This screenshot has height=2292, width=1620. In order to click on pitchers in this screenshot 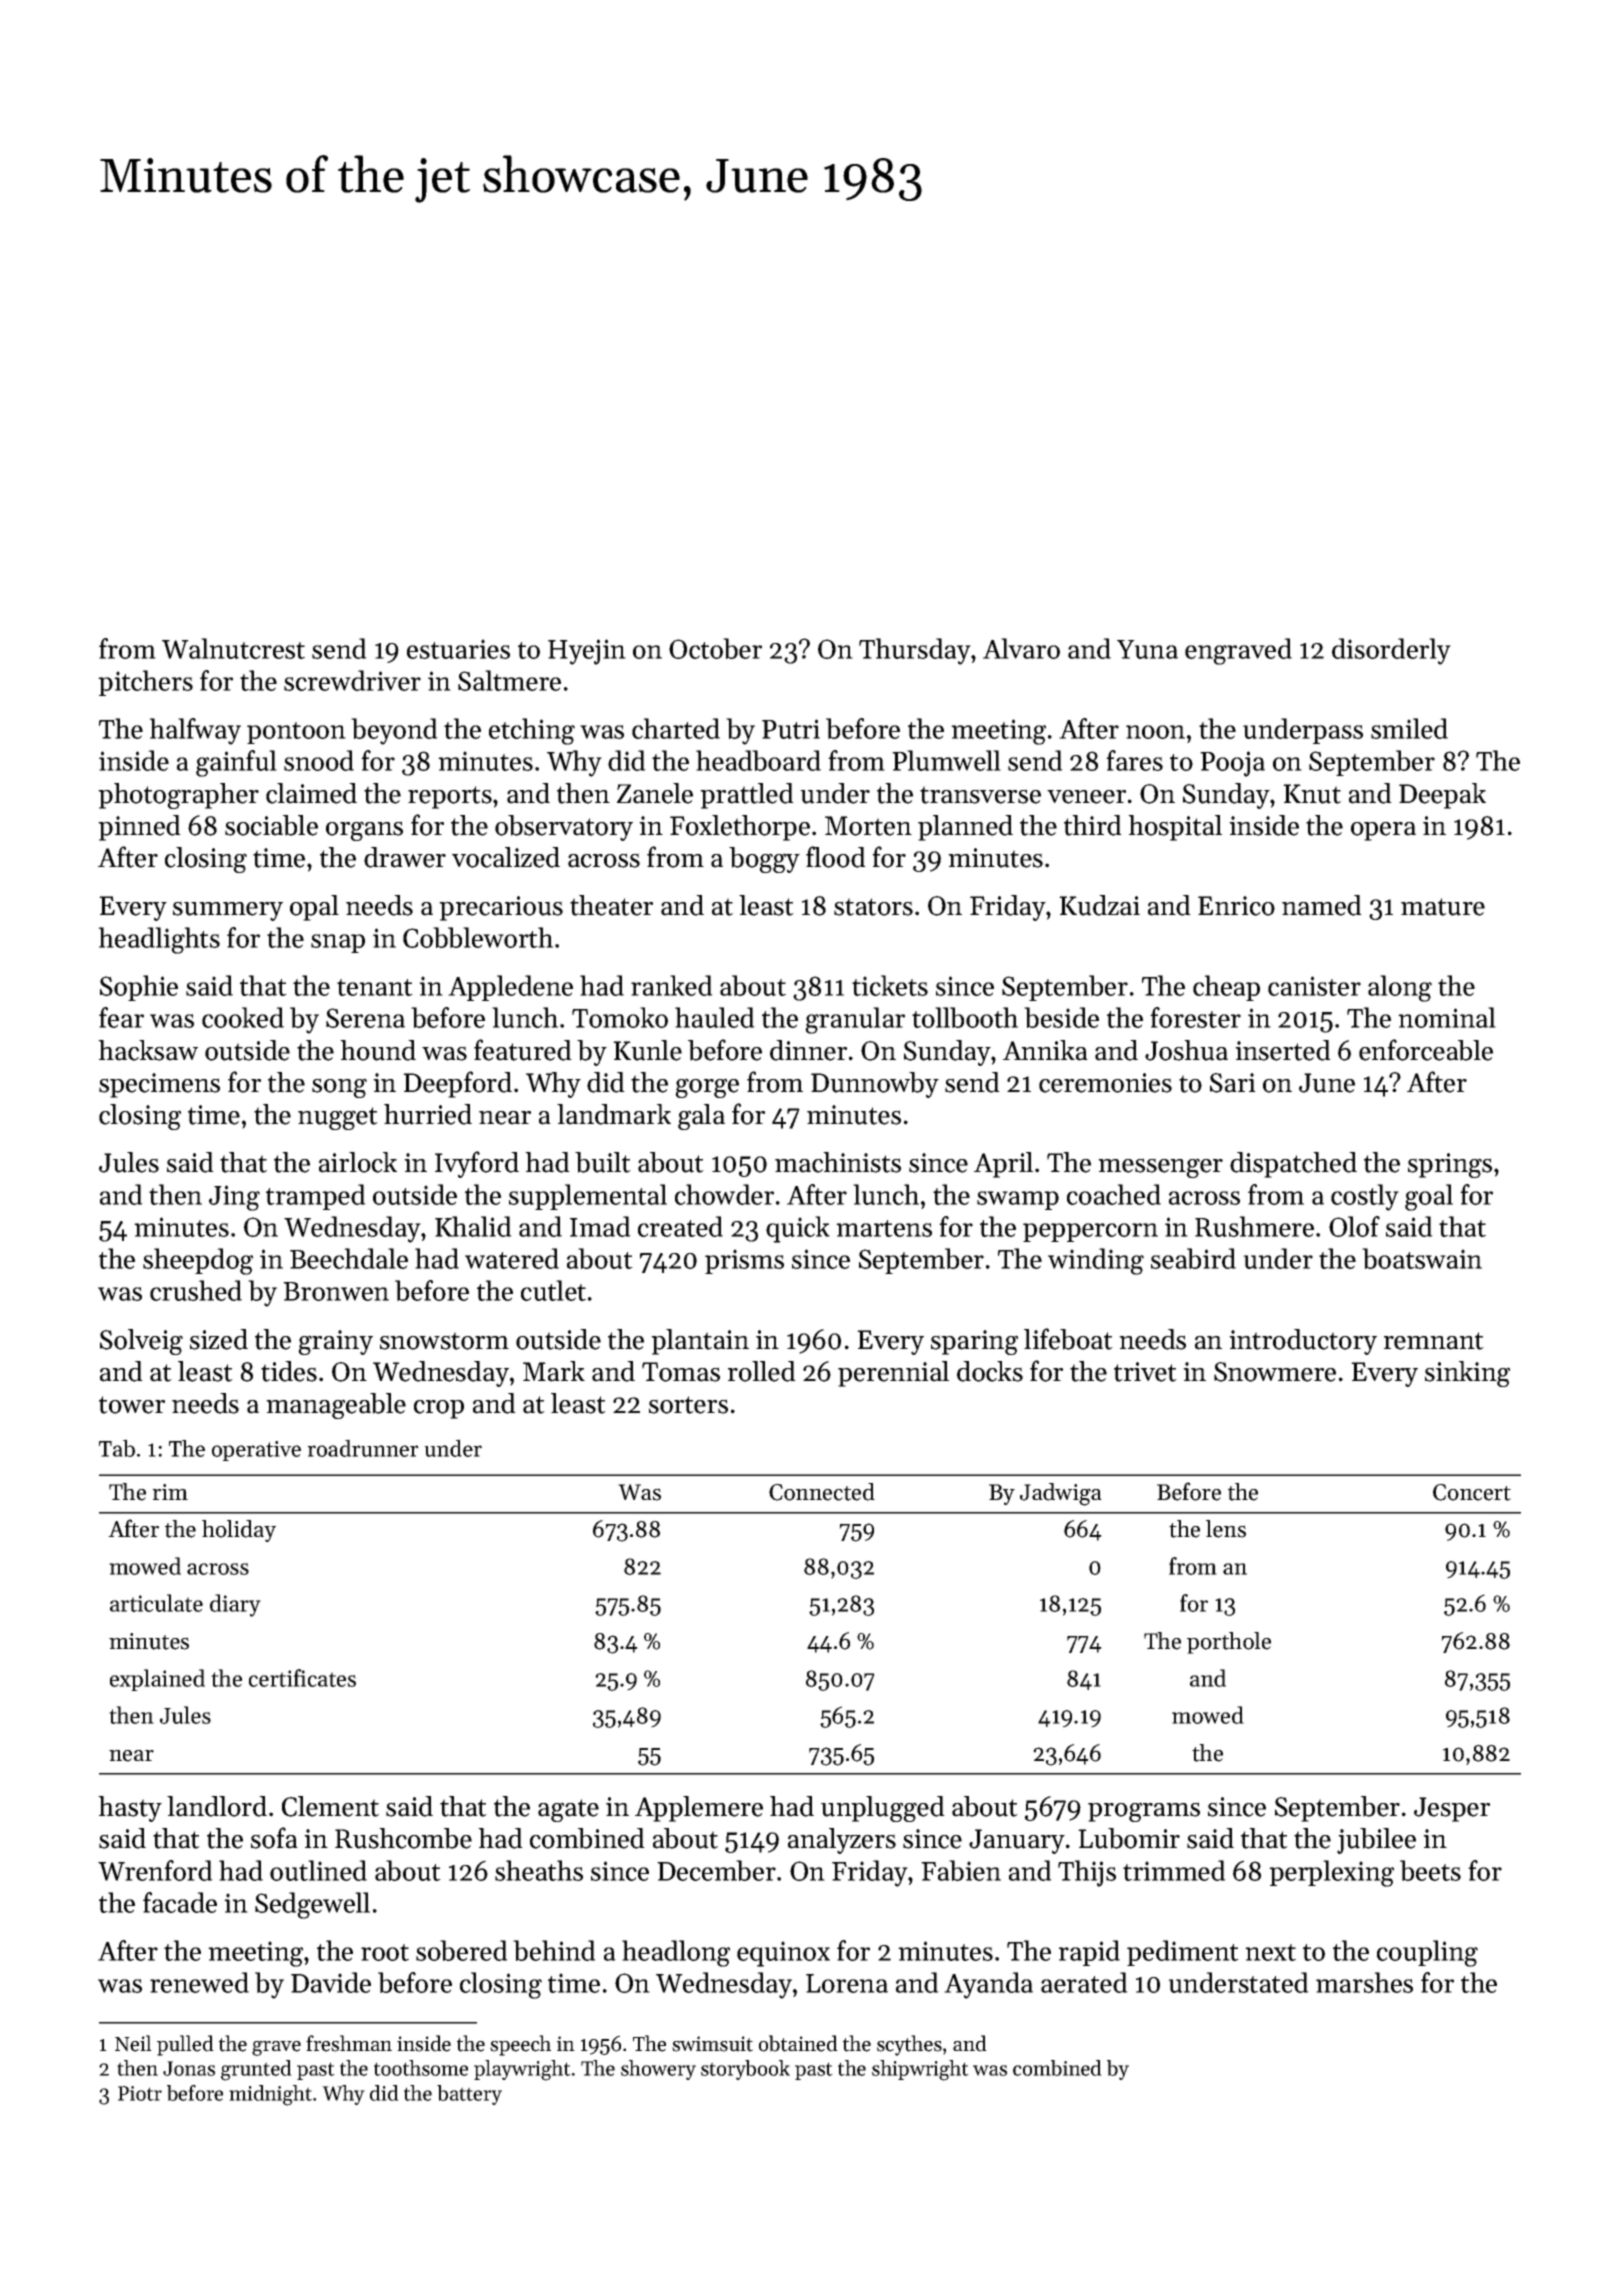, I will do `click(145, 683)`.
